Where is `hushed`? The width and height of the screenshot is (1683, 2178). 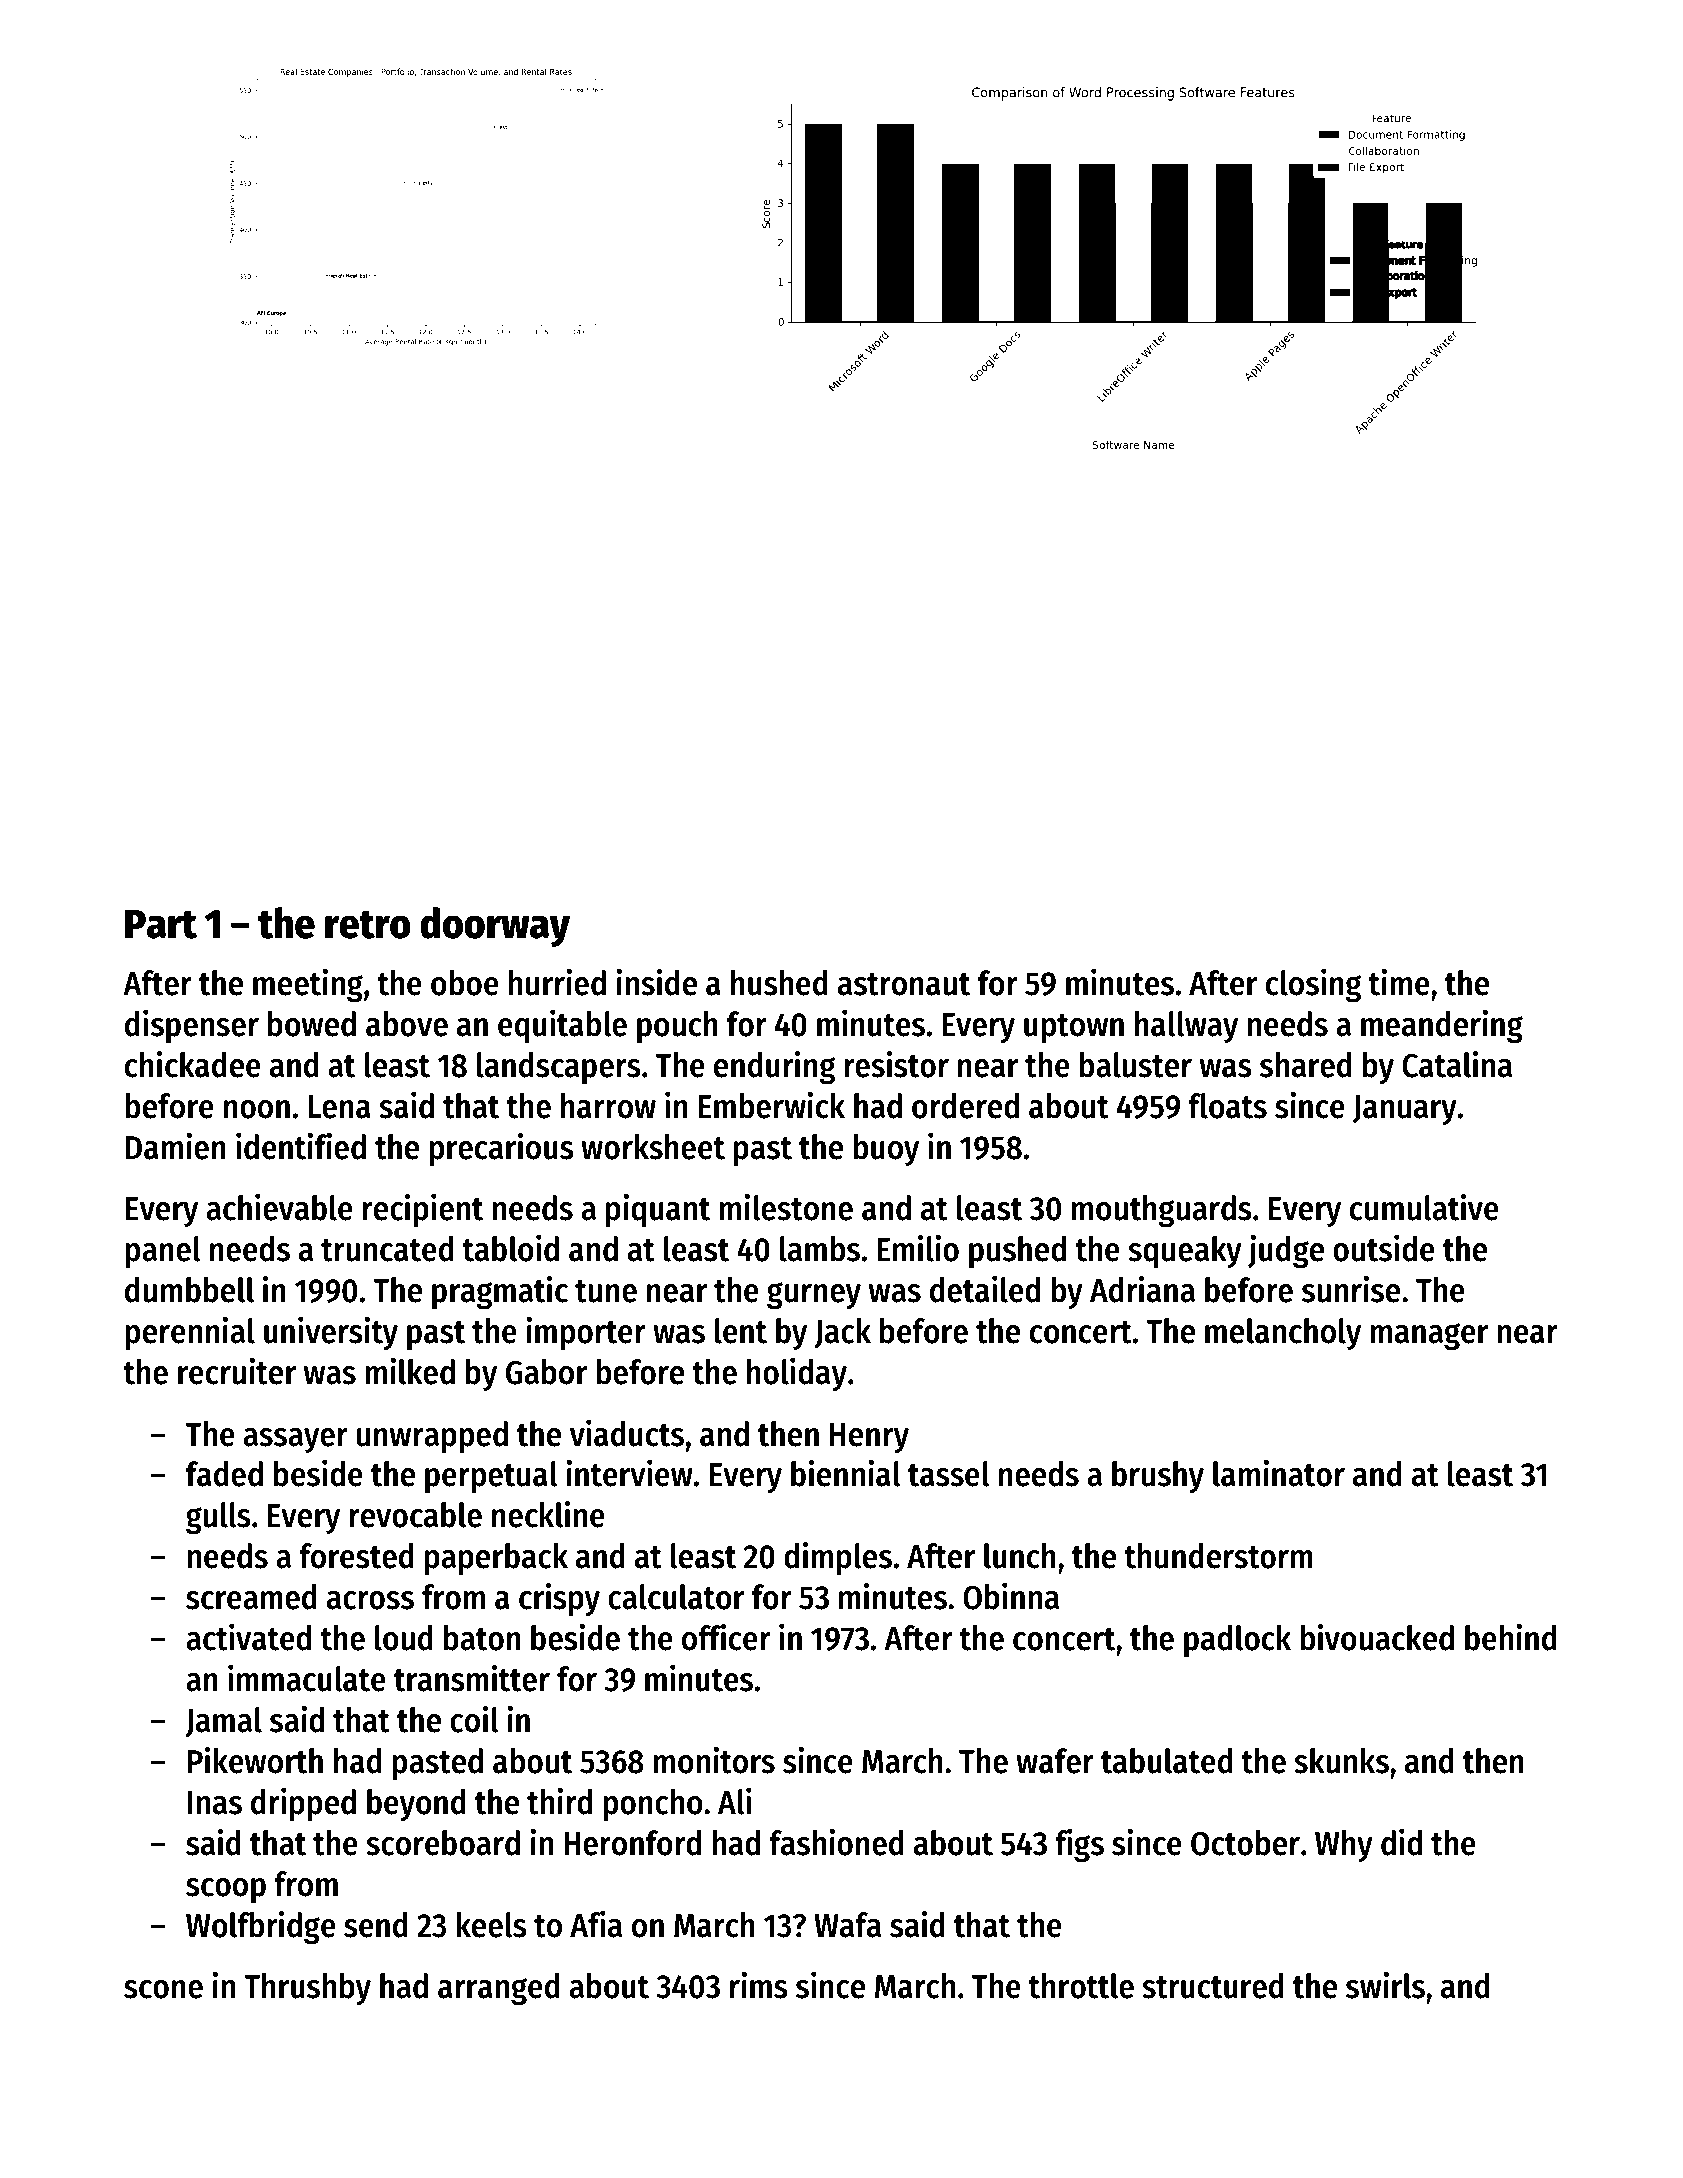
hushed is located at coordinates (779, 983).
